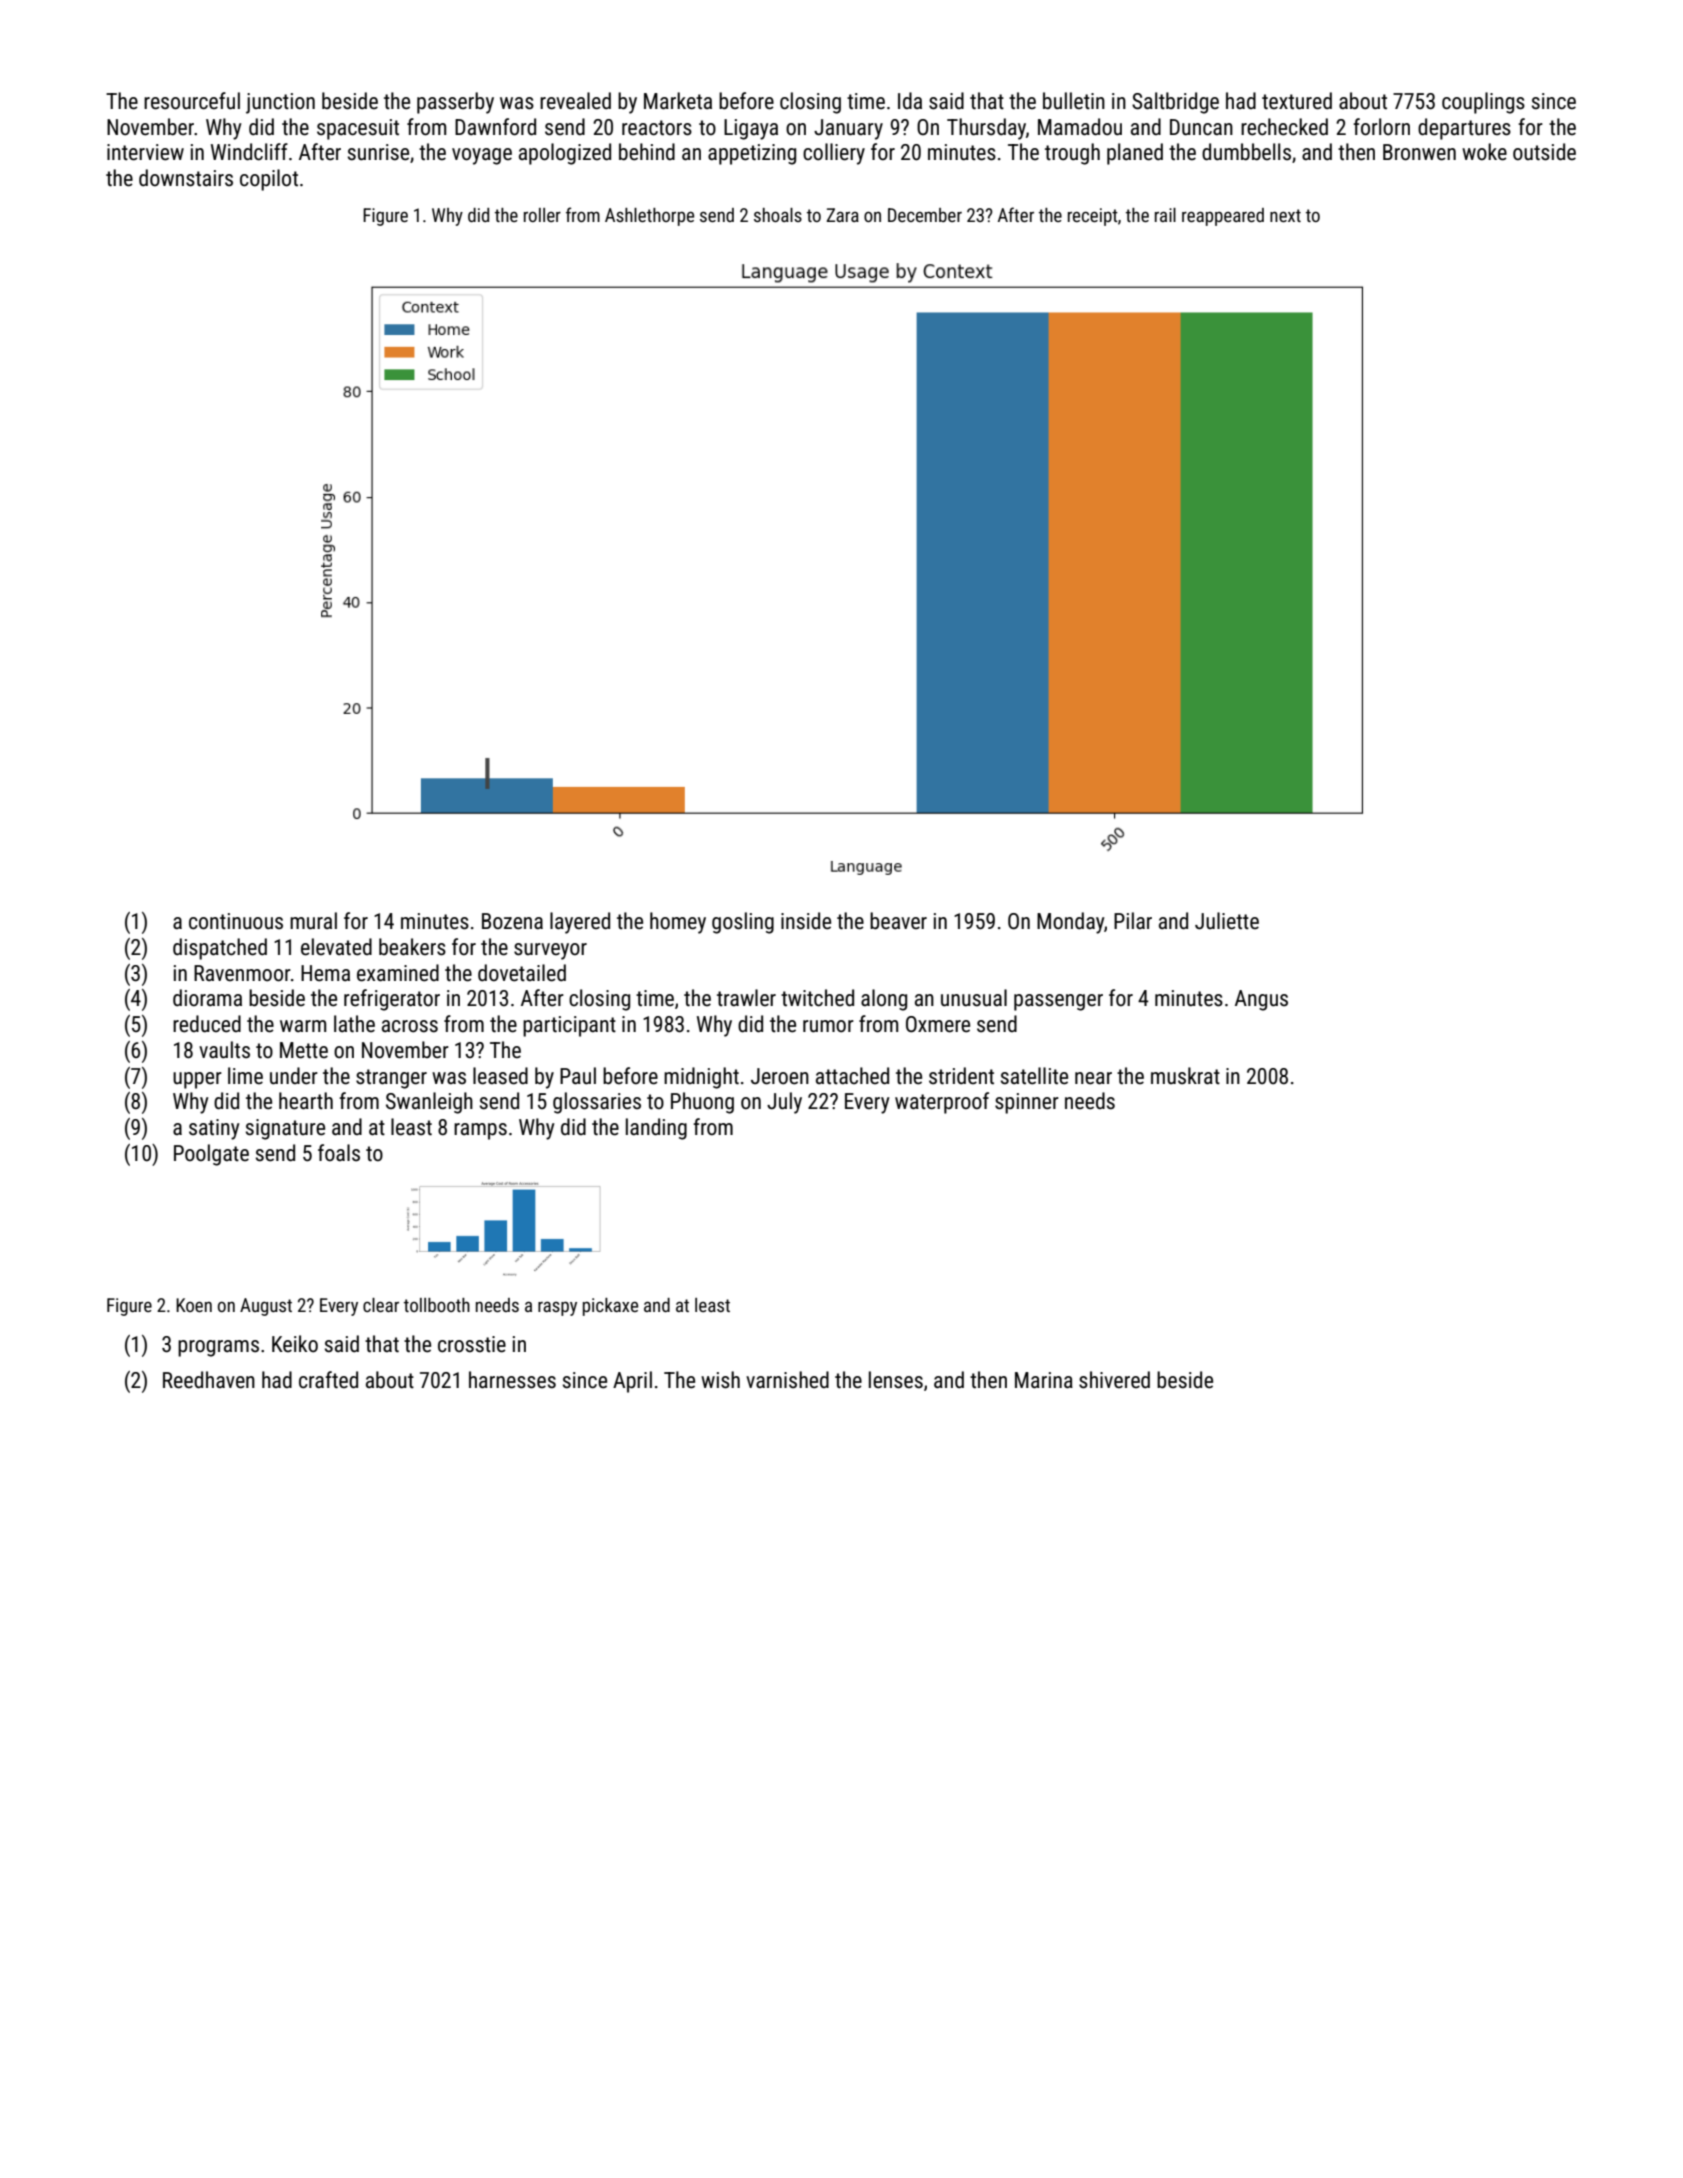 This screenshot has width=1683, height=2178. Describe the element at coordinates (834, 154) in the screenshot. I see `colliery` at that location.
